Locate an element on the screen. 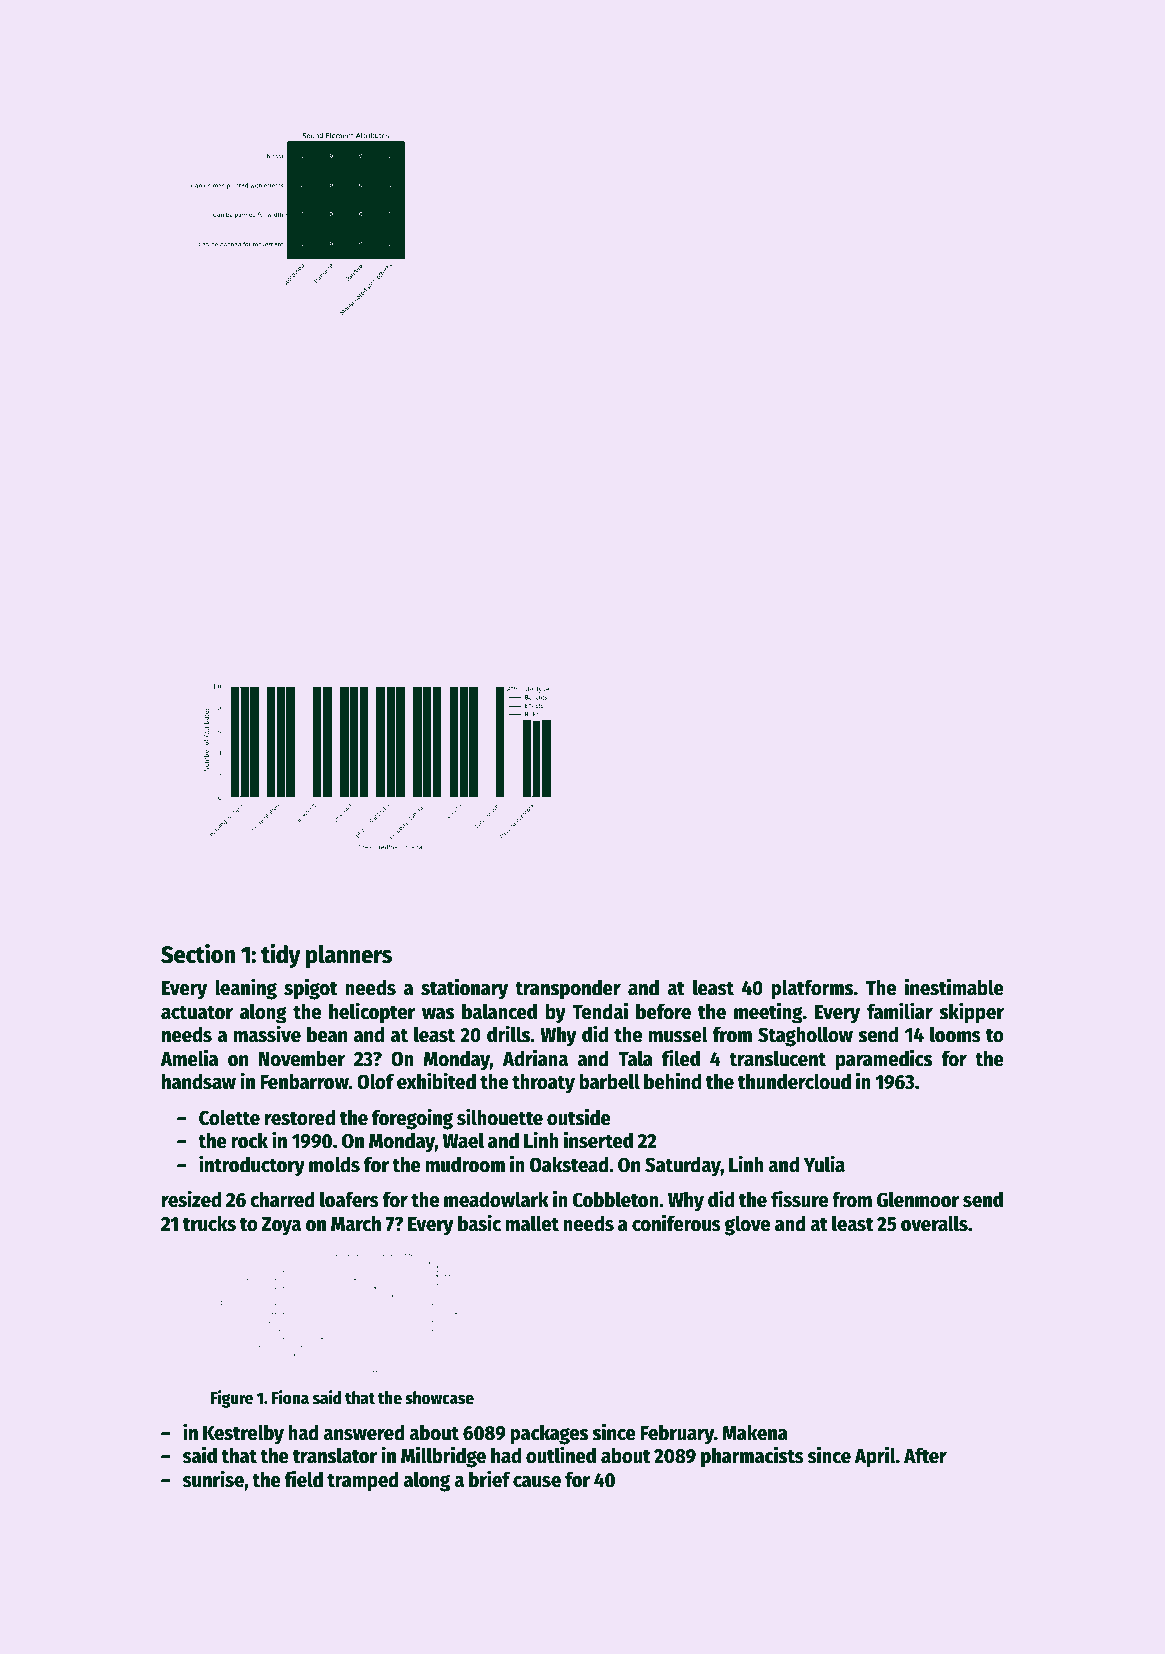 This screenshot has width=1165, height=1654. throaty is located at coordinates (543, 1083).
